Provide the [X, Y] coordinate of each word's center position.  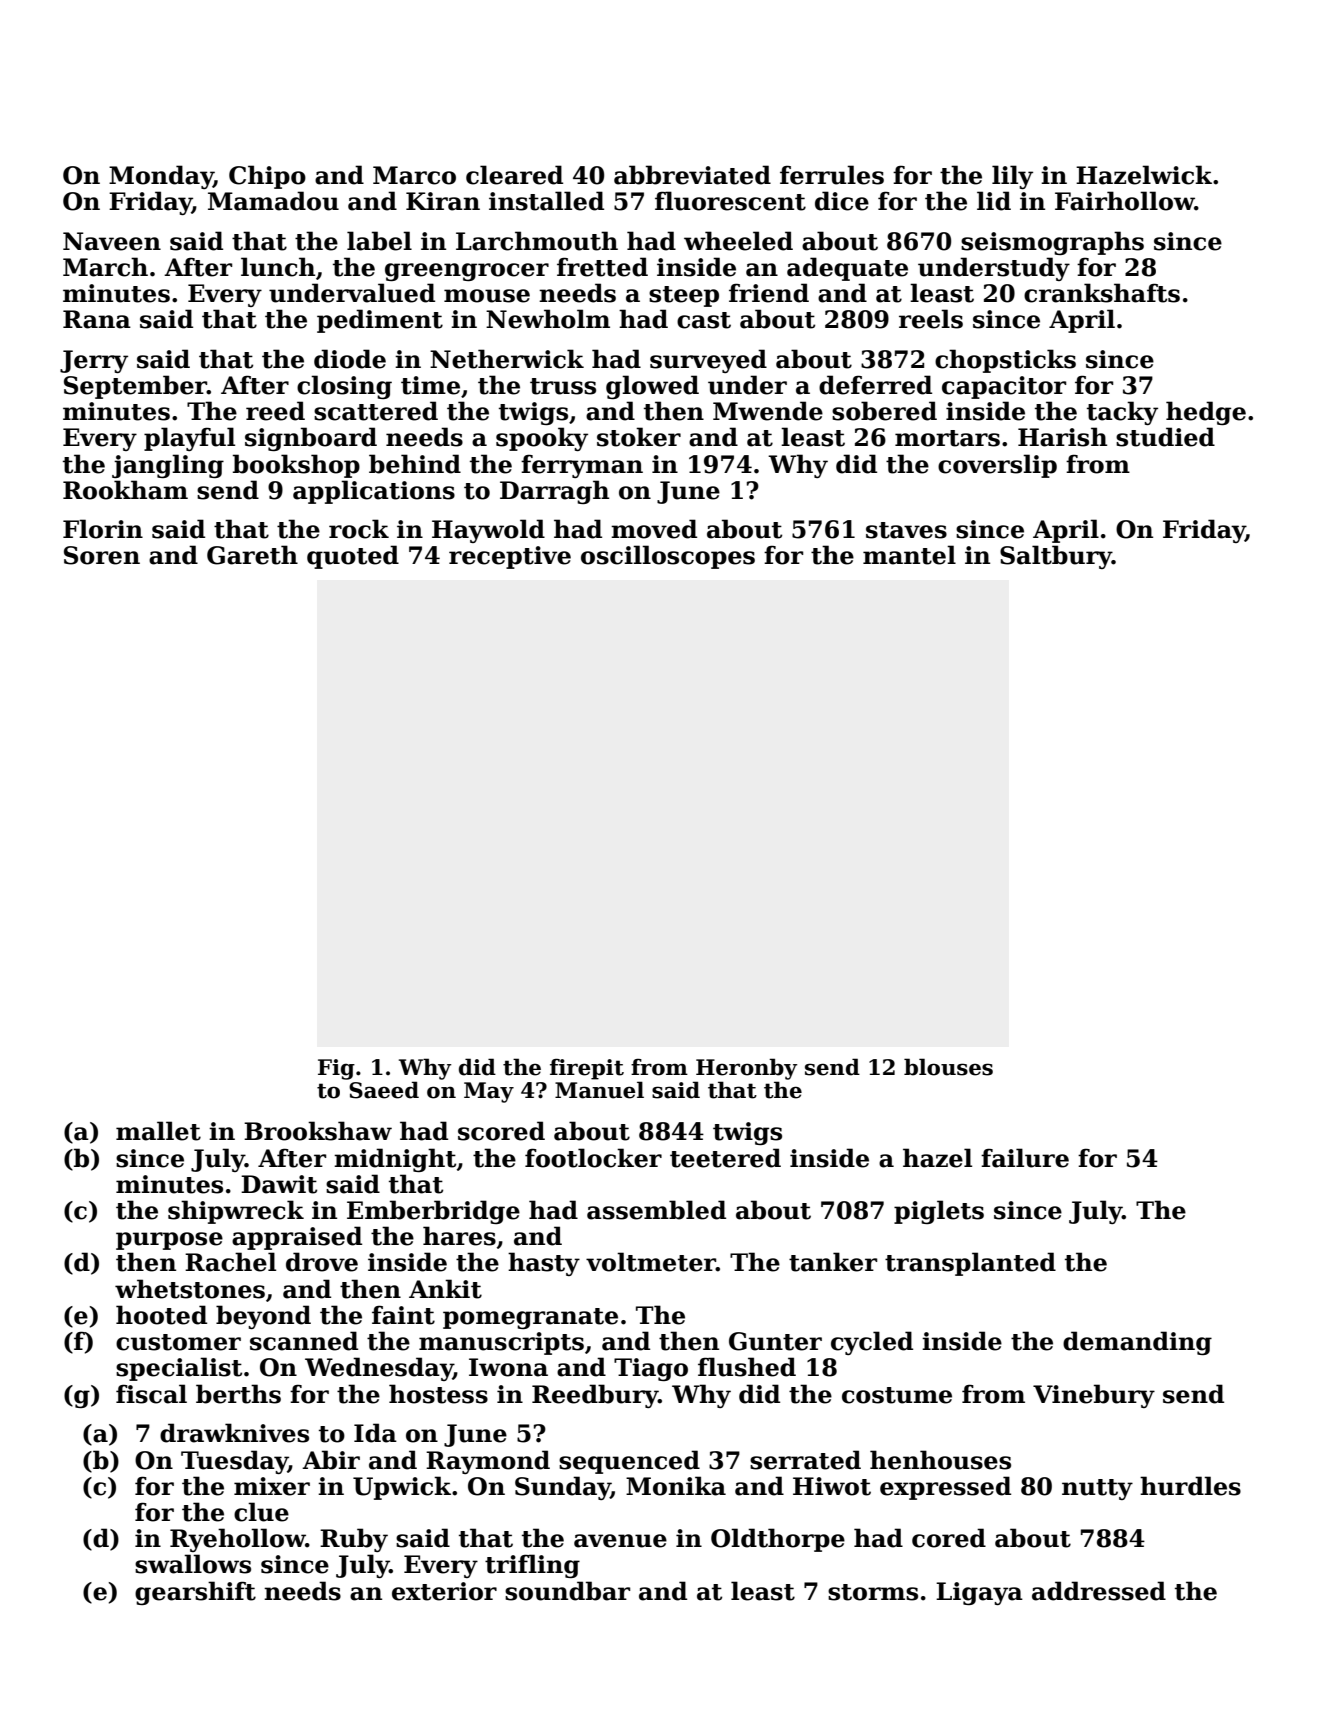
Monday [161, 177]
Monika [676, 1486]
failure [1025, 1158]
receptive [510, 557]
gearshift [195, 1593]
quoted [353, 557]
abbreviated [692, 175]
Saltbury [1056, 557]
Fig [336, 1069]
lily [1012, 177]
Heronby [746, 1069]
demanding [1137, 1343]
